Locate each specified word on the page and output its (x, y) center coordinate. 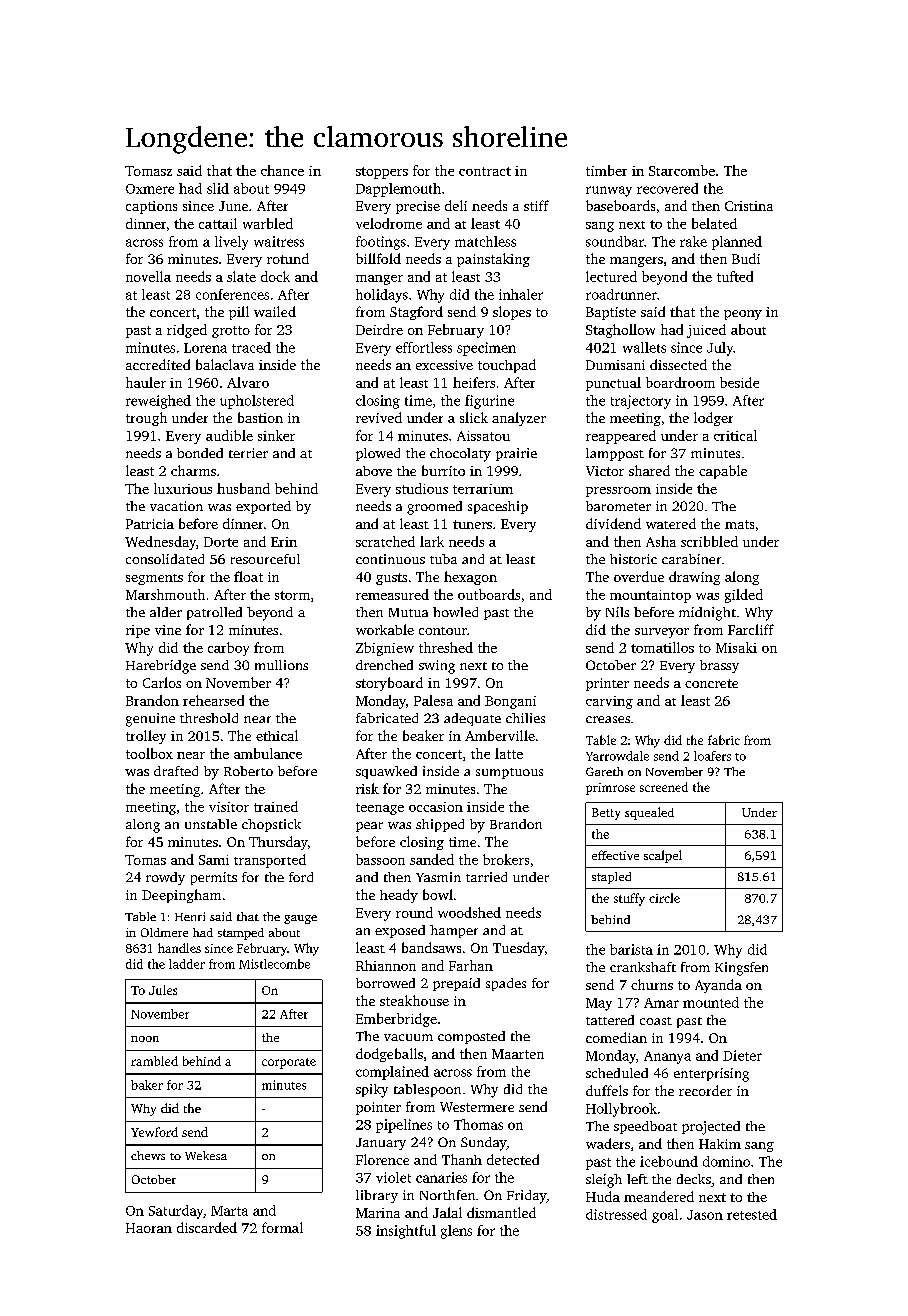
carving (609, 702)
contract (485, 171)
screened (664, 787)
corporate (289, 1063)
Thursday (278, 843)
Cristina (749, 206)
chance (282, 170)
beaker (423, 735)
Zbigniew (385, 649)
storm (292, 595)
